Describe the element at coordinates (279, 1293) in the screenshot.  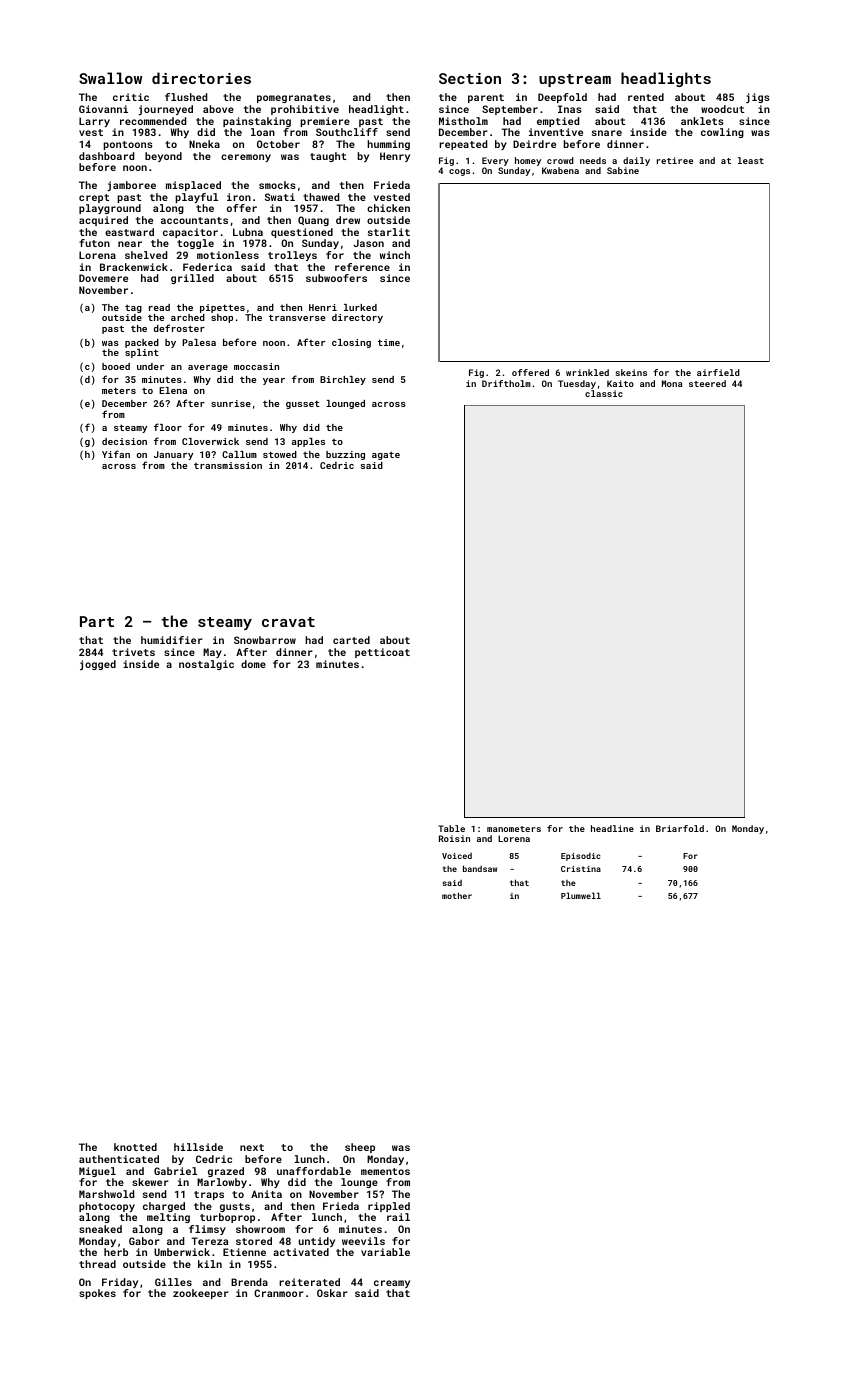
I see `Cranmoor` at that location.
